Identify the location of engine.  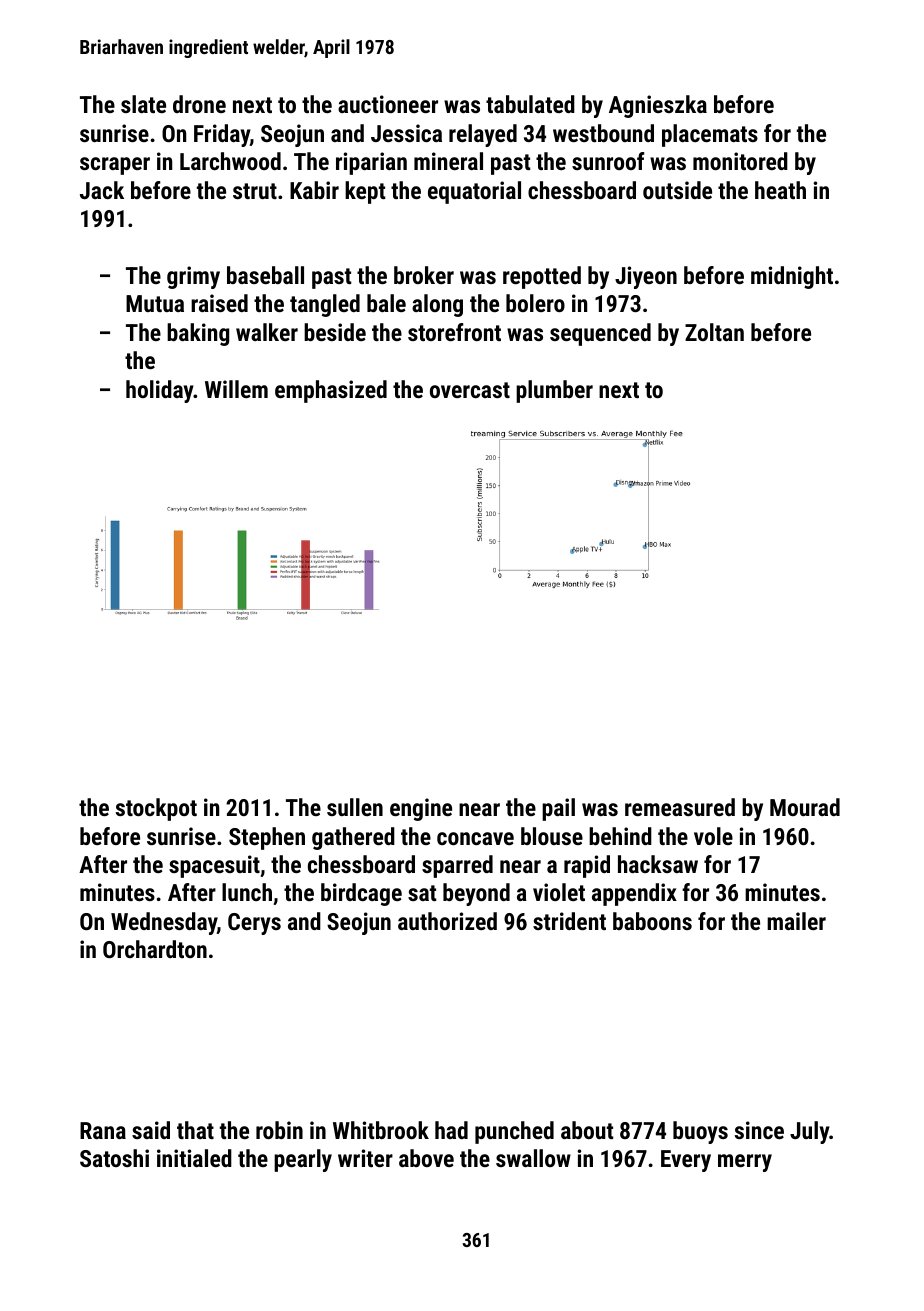
(421, 809).
